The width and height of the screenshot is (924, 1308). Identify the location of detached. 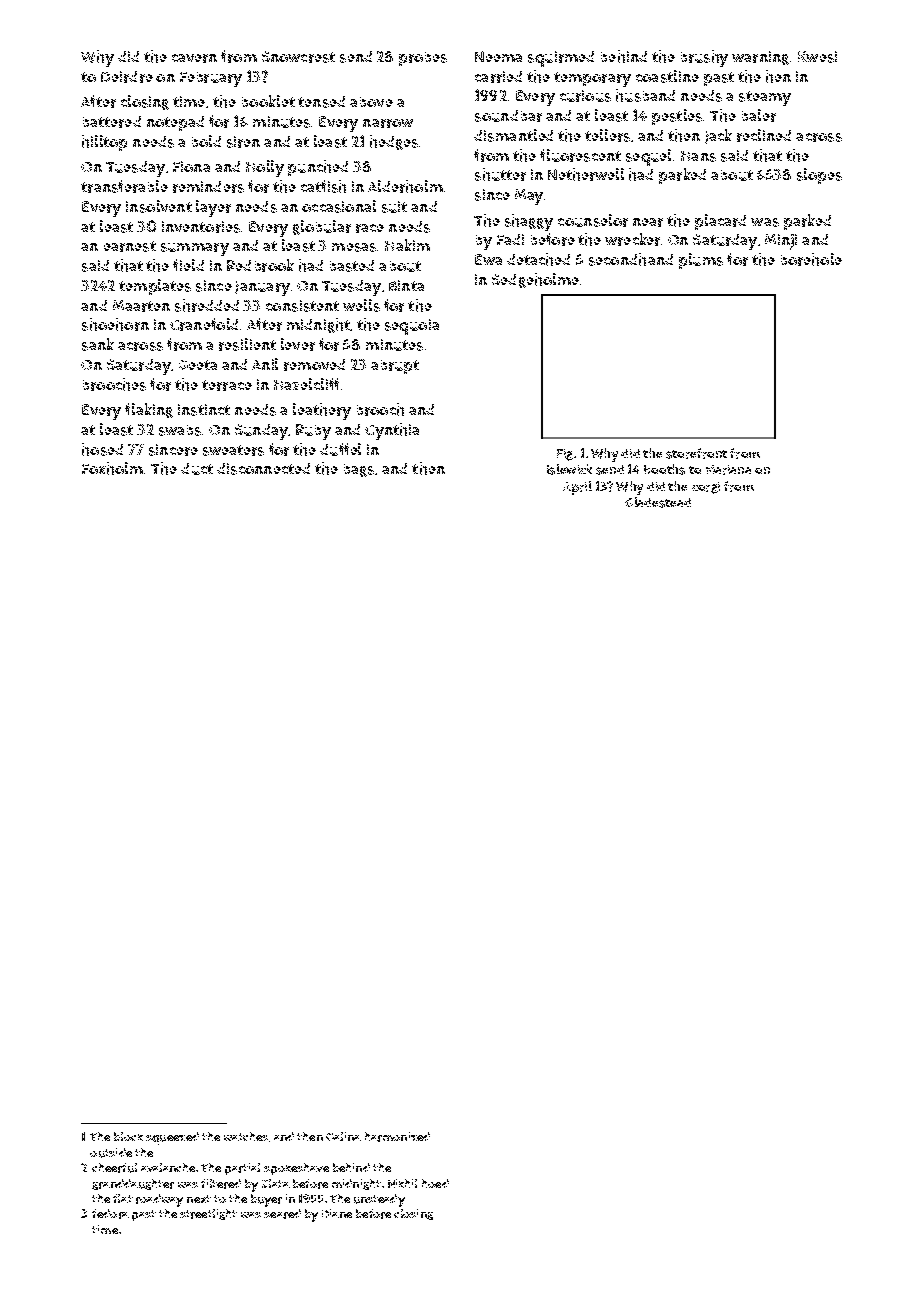
(538, 259).
